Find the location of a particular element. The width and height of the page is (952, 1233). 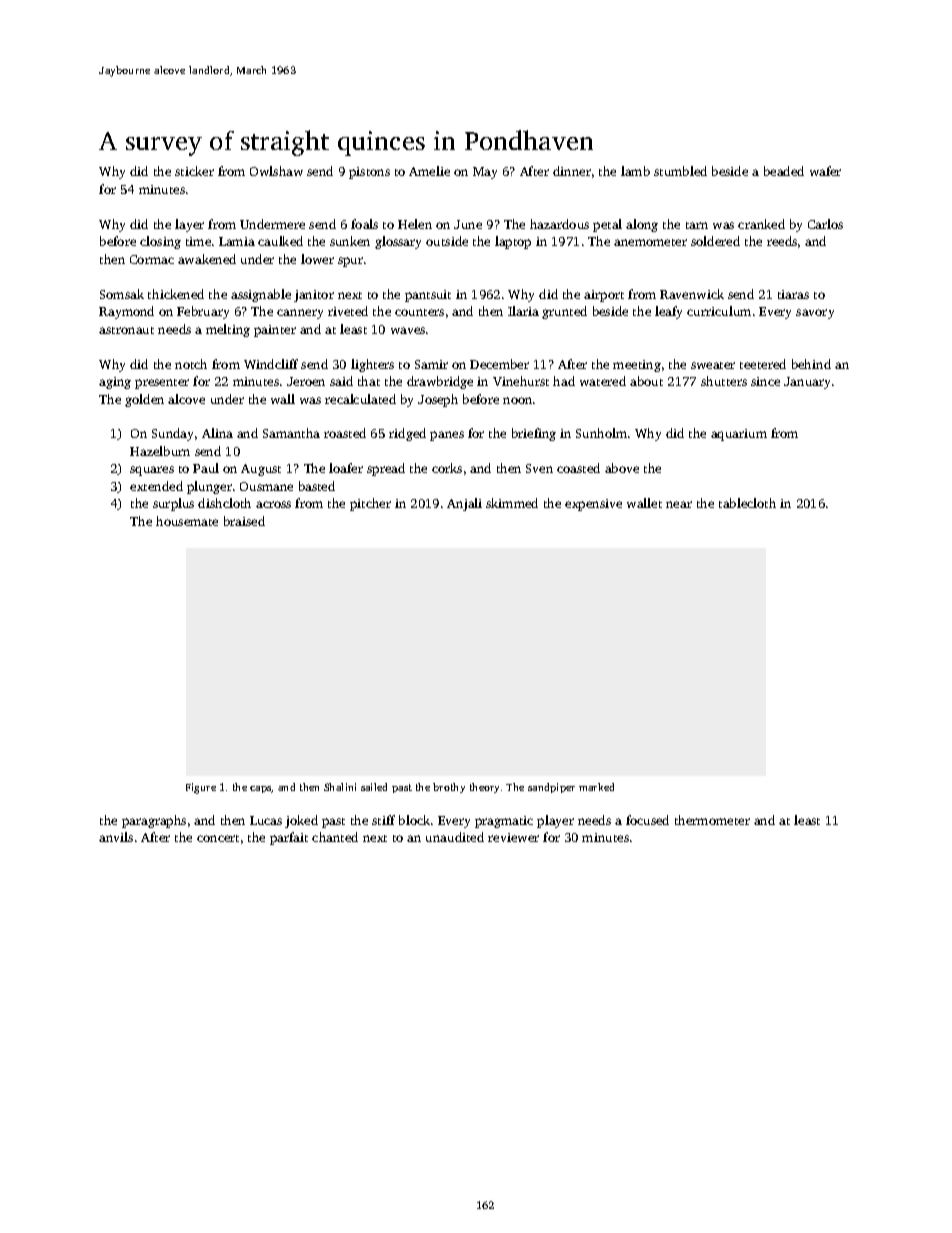

unaudited is located at coordinates (455, 837).
